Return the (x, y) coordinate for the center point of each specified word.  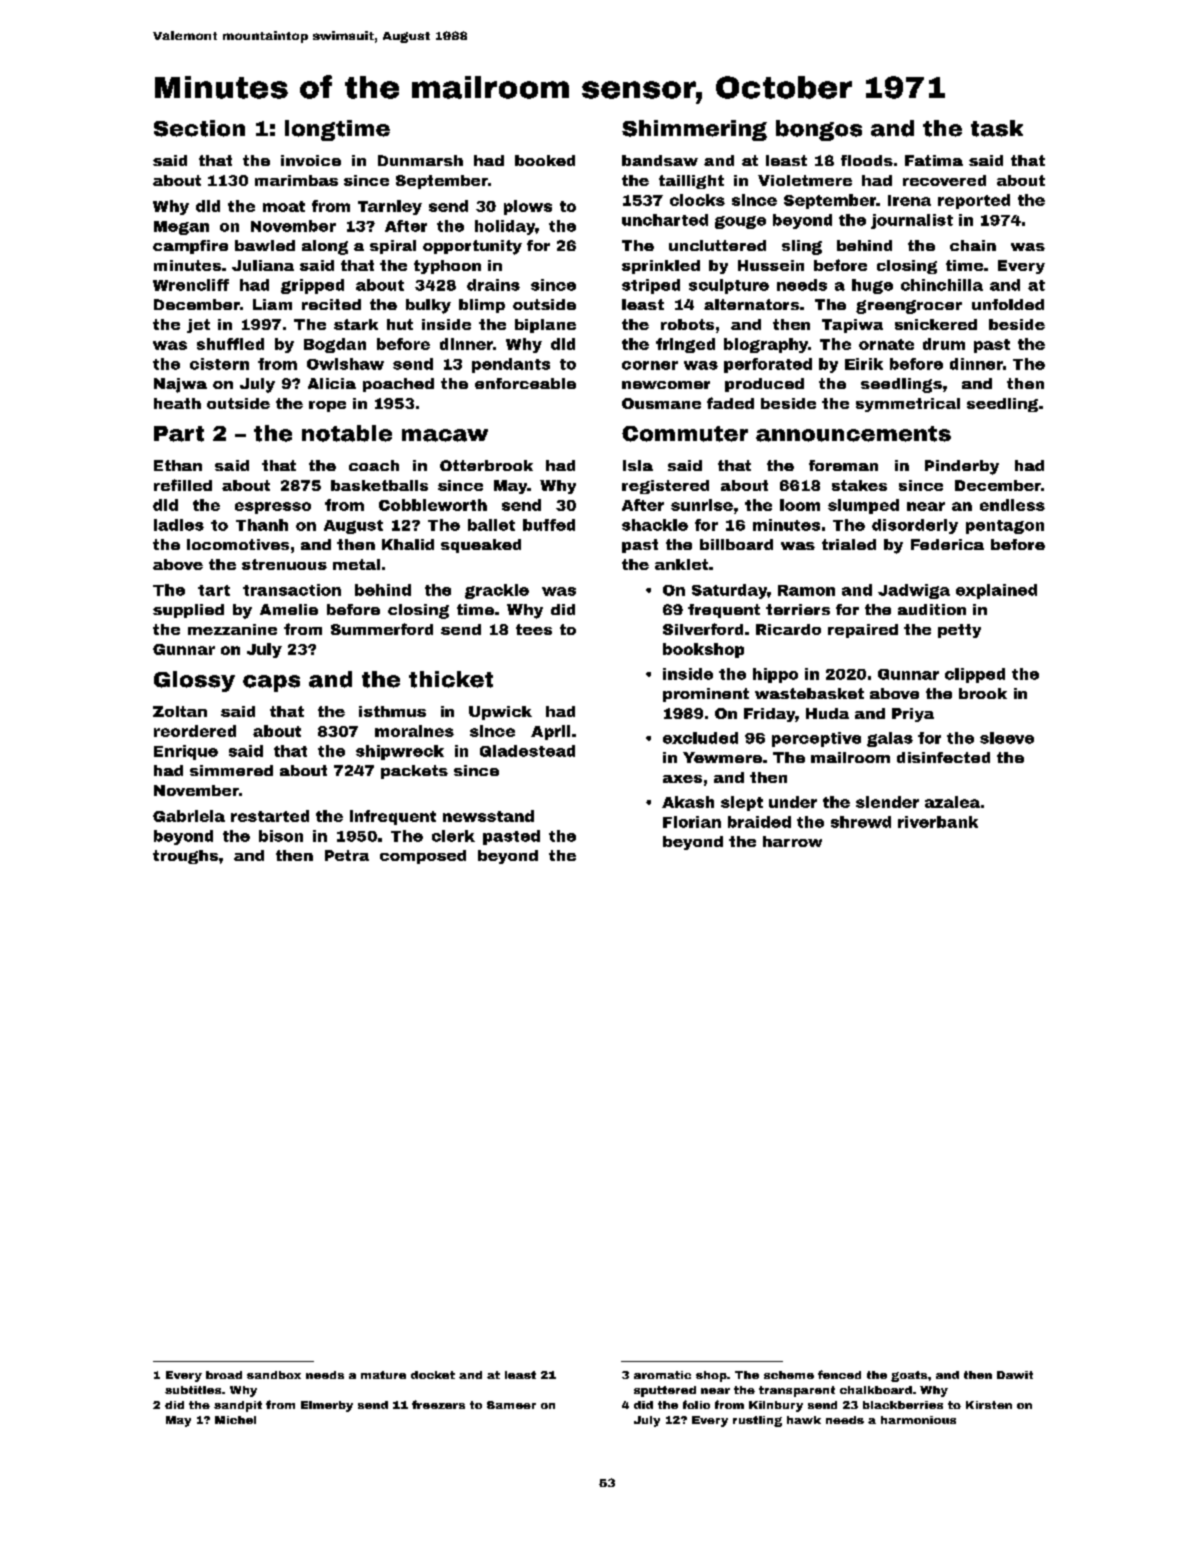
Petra (347, 855)
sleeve (1007, 738)
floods (867, 160)
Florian (692, 822)
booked (545, 160)
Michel (235, 1420)
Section (199, 128)
